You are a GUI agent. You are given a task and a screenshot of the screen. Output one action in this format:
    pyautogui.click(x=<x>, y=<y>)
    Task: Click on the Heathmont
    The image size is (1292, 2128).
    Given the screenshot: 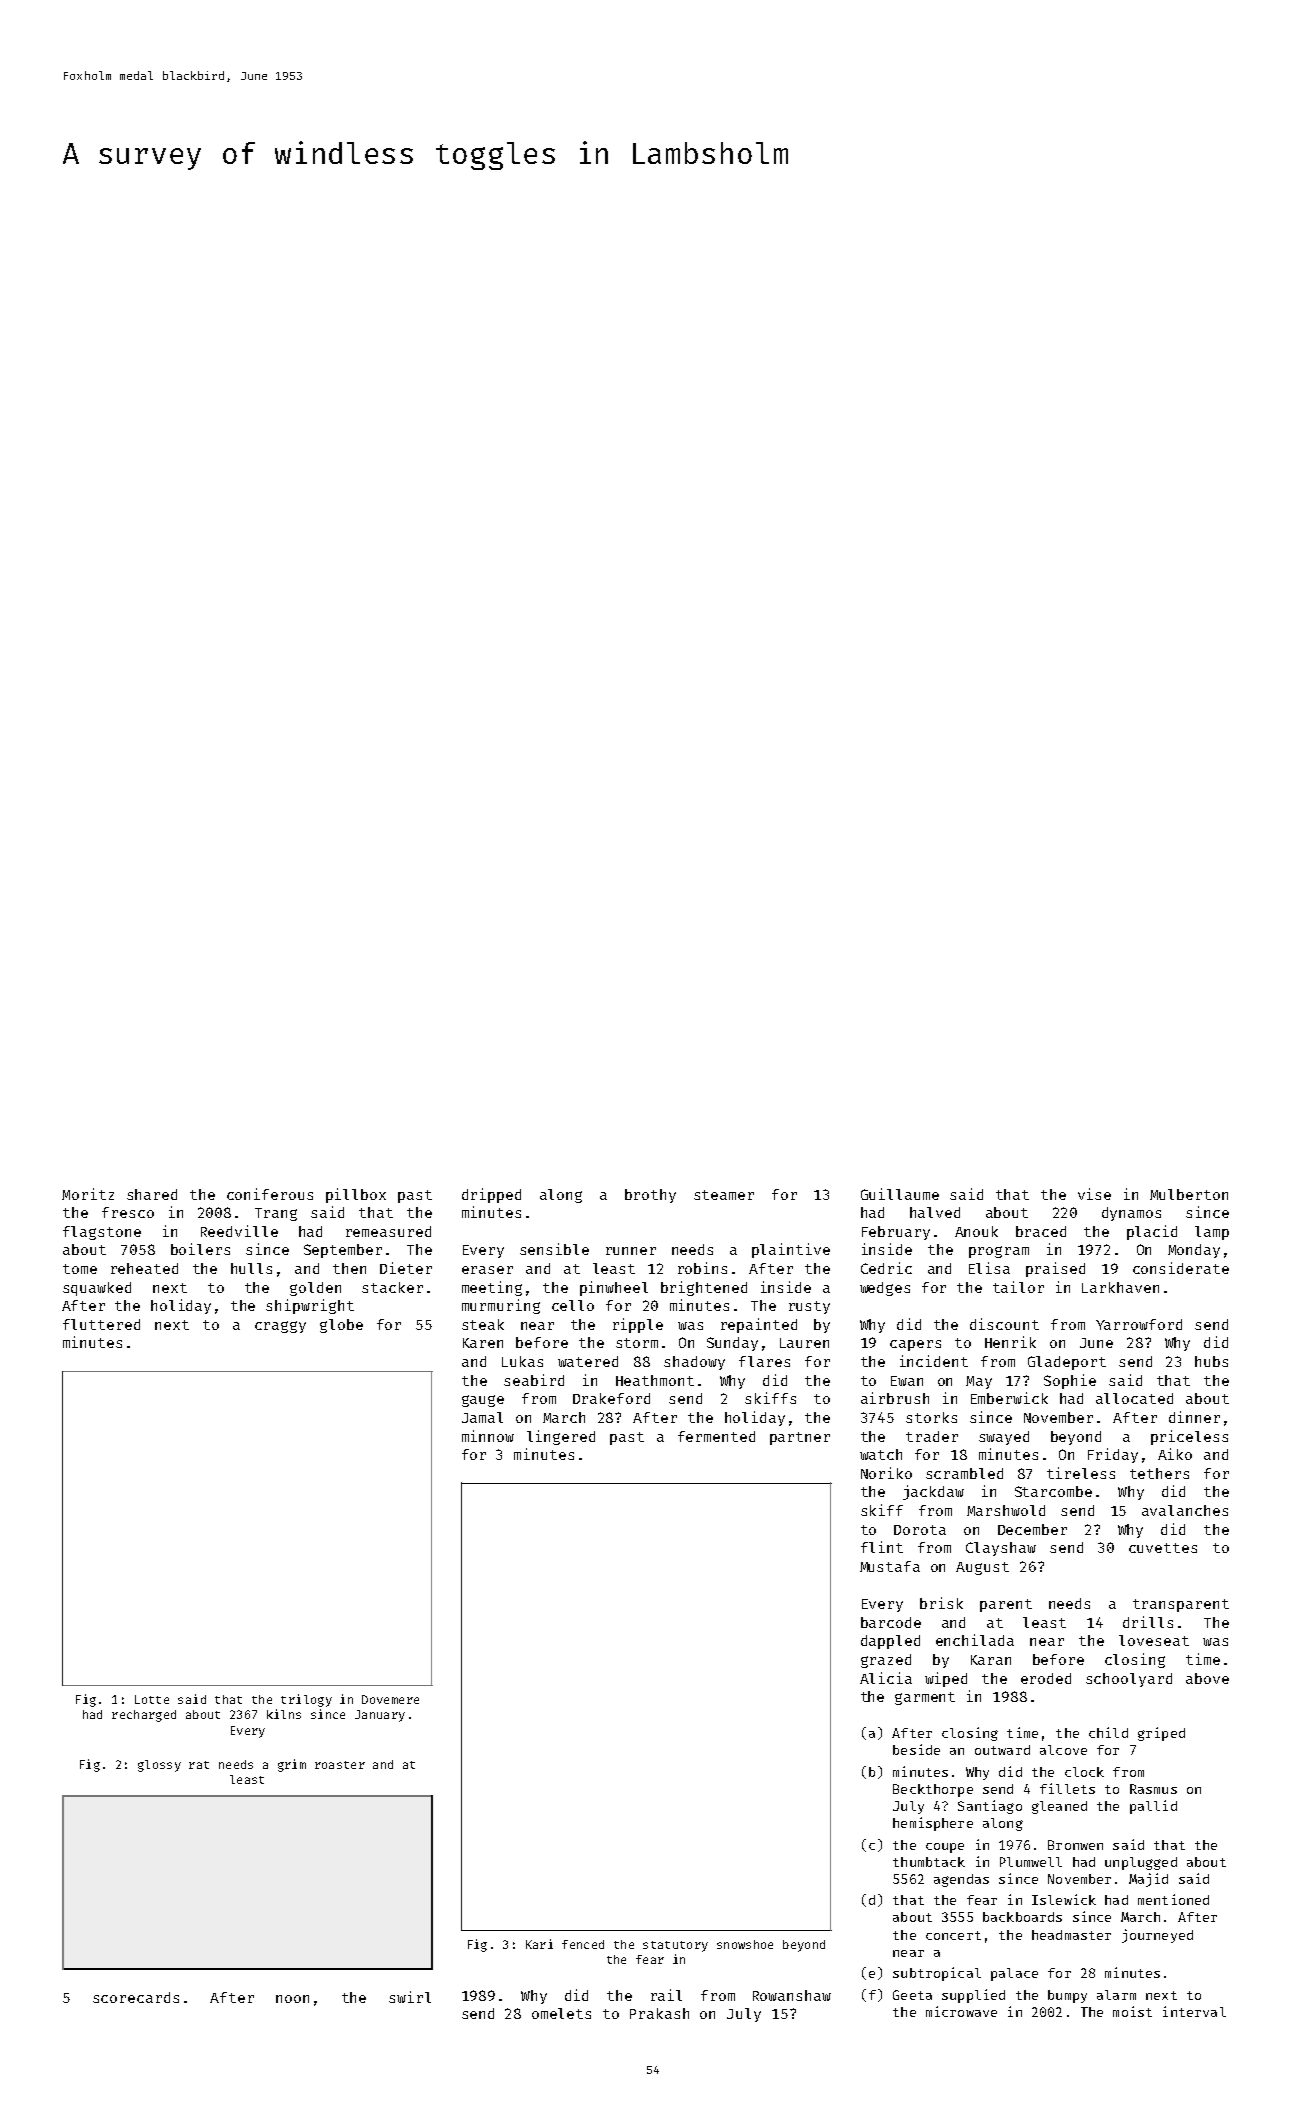 What is the action you would take?
    pyautogui.click(x=655, y=1380)
